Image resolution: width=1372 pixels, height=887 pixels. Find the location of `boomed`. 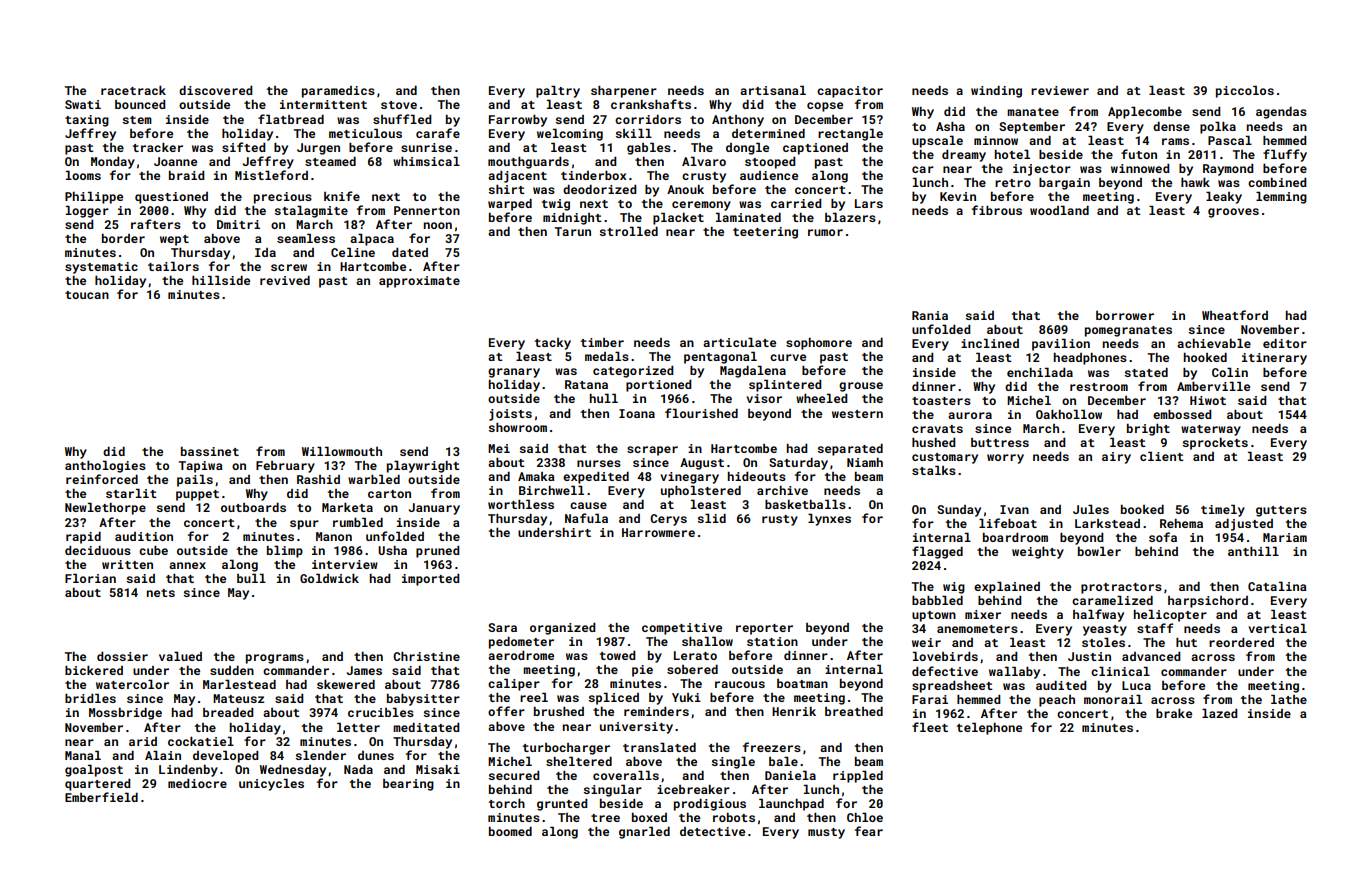

boomed is located at coordinates (510, 831).
